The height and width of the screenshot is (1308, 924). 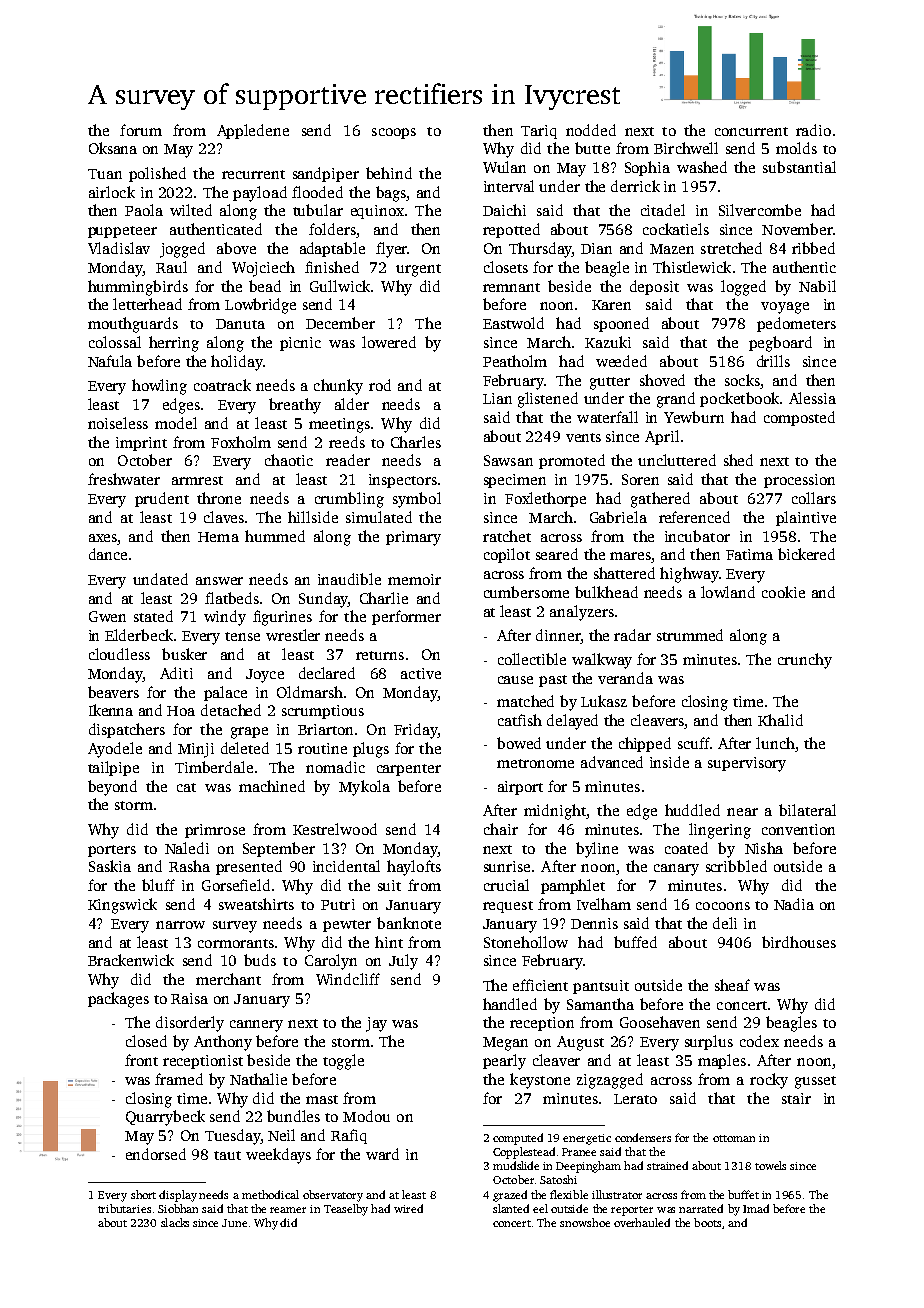 I want to click on voyage, so click(x=785, y=308).
